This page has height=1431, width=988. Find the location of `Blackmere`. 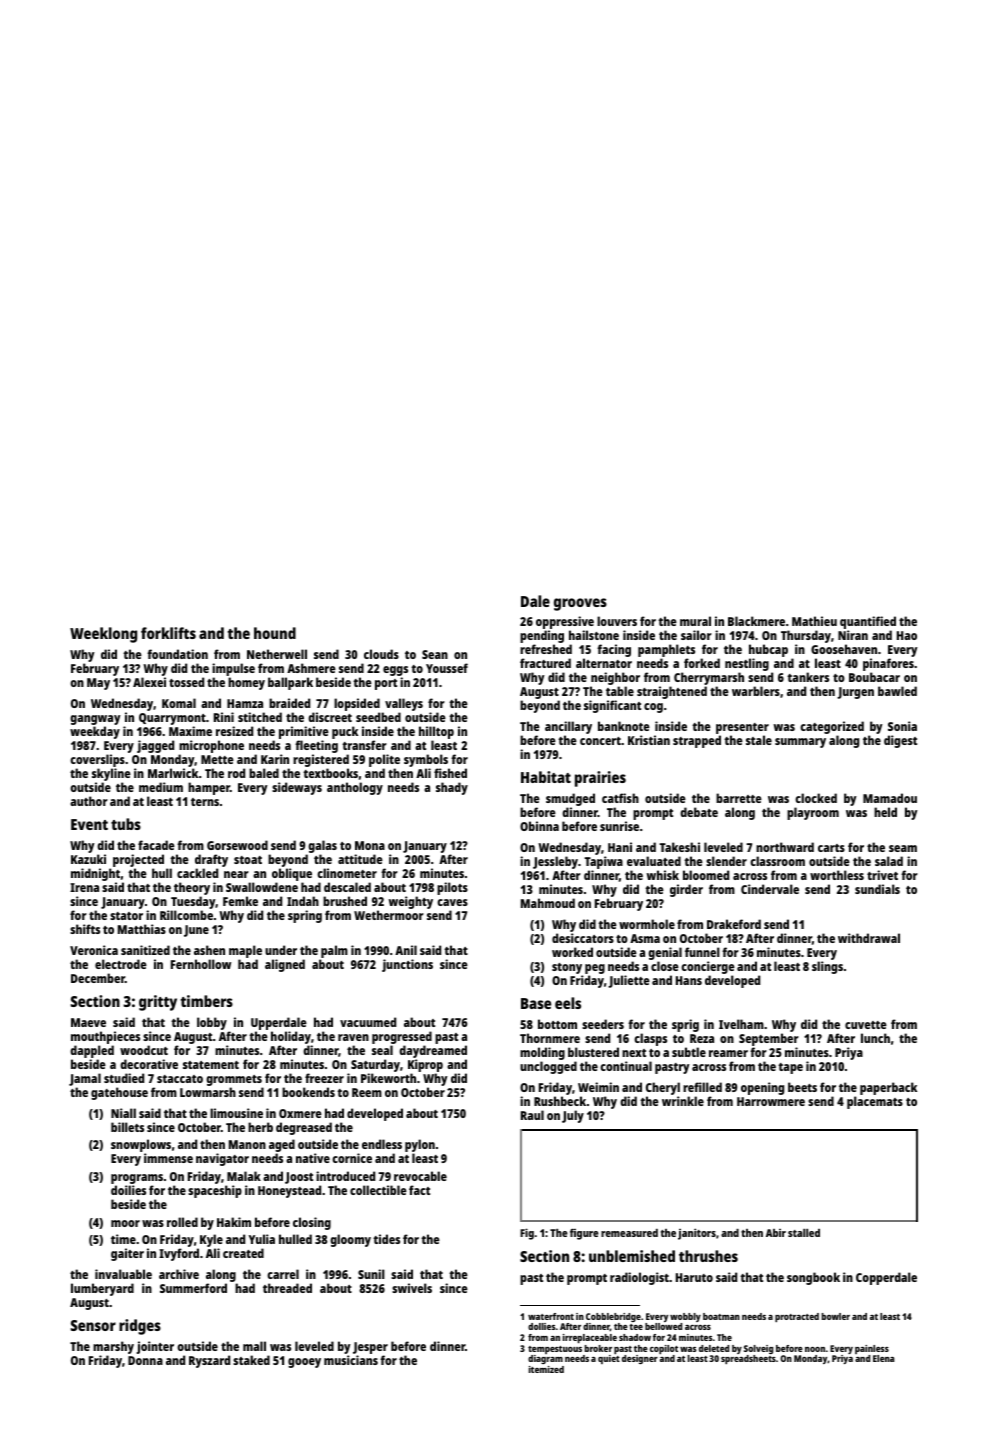

Blackmere is located at coordinates (756, 621).
